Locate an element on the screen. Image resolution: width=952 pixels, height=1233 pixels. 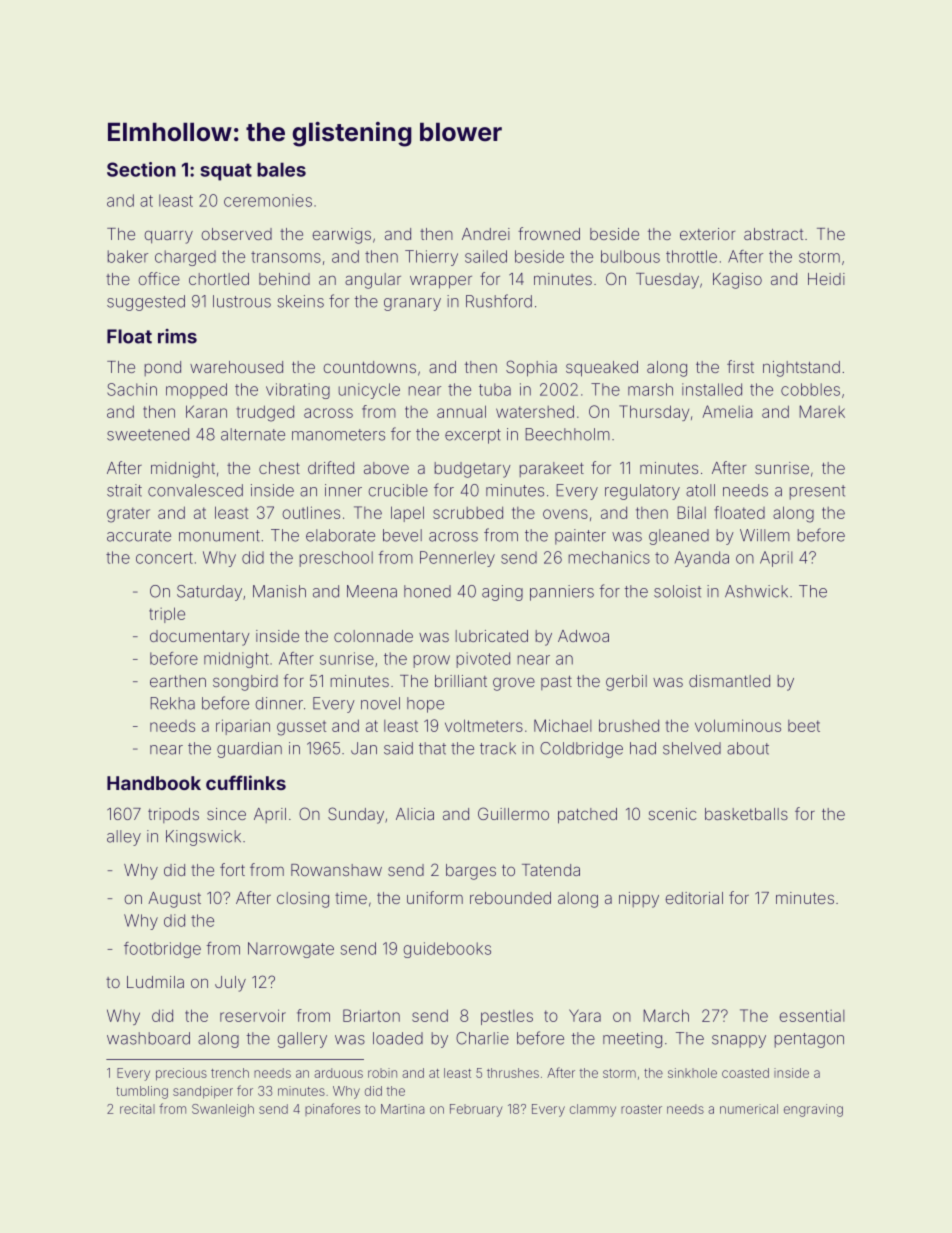
earwigs is located at coordinates (341, 236).
